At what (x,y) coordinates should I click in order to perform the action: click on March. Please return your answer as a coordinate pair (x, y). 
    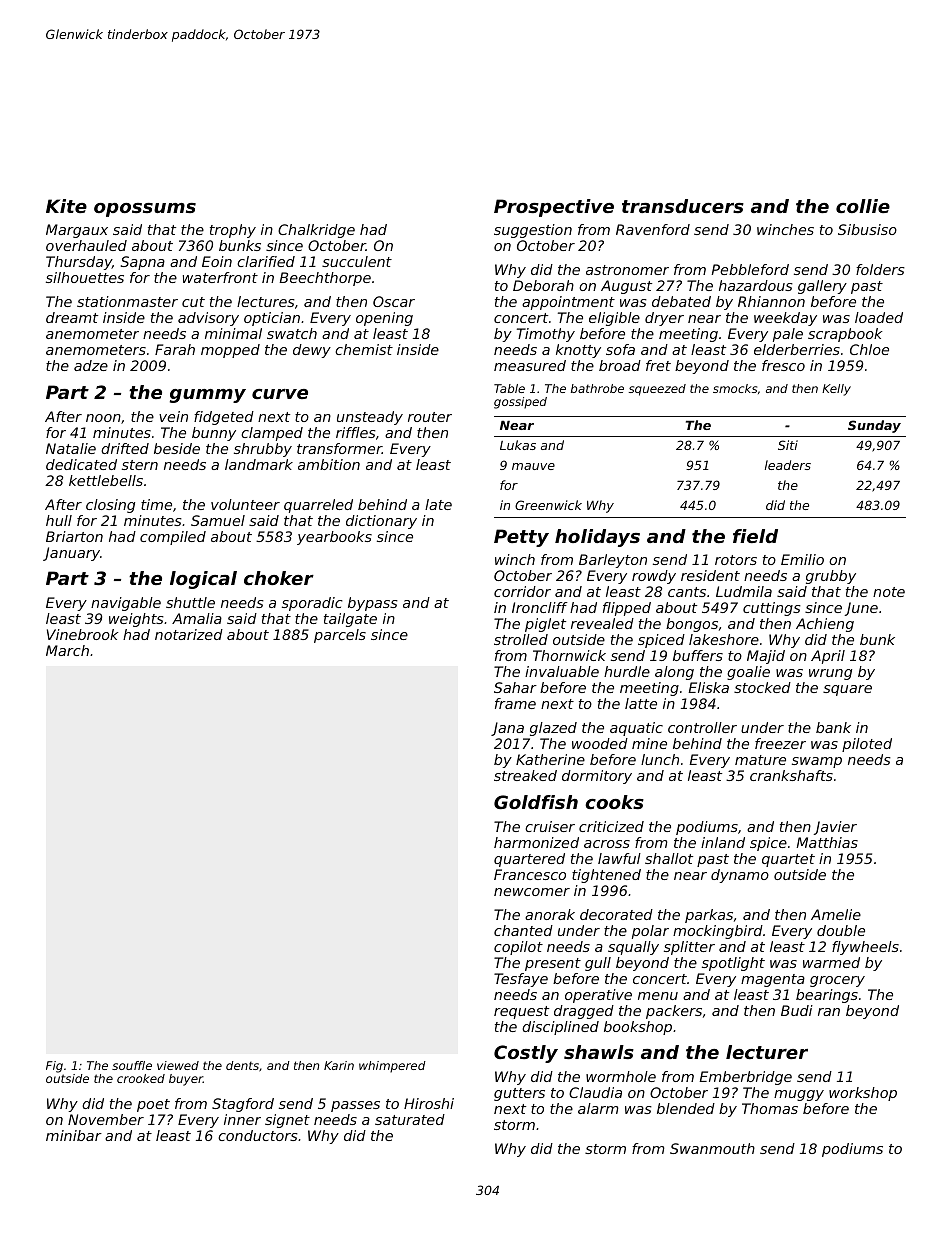
    Looking at the image, I should click on (67, 650).
